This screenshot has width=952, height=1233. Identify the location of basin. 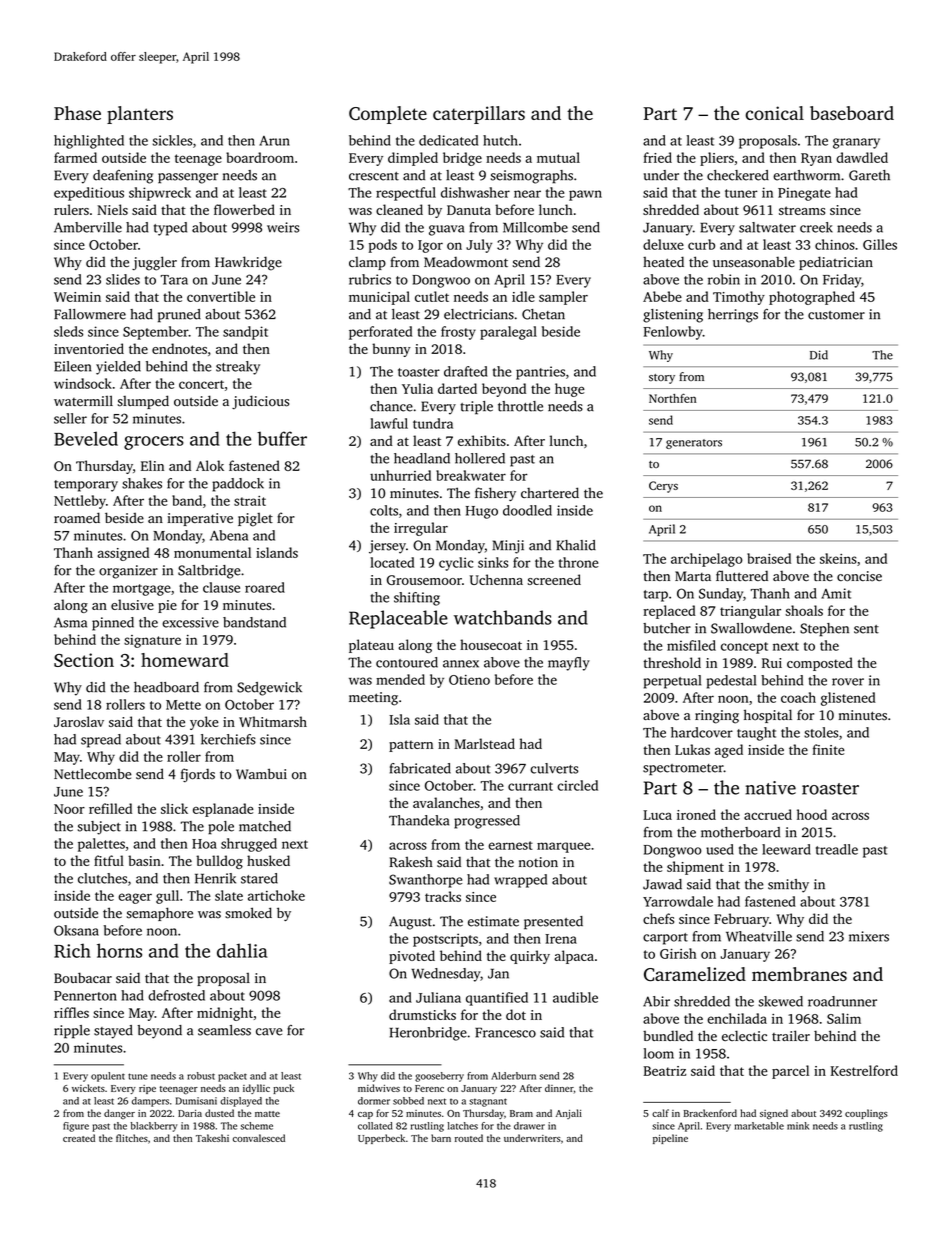
(144, 860).
